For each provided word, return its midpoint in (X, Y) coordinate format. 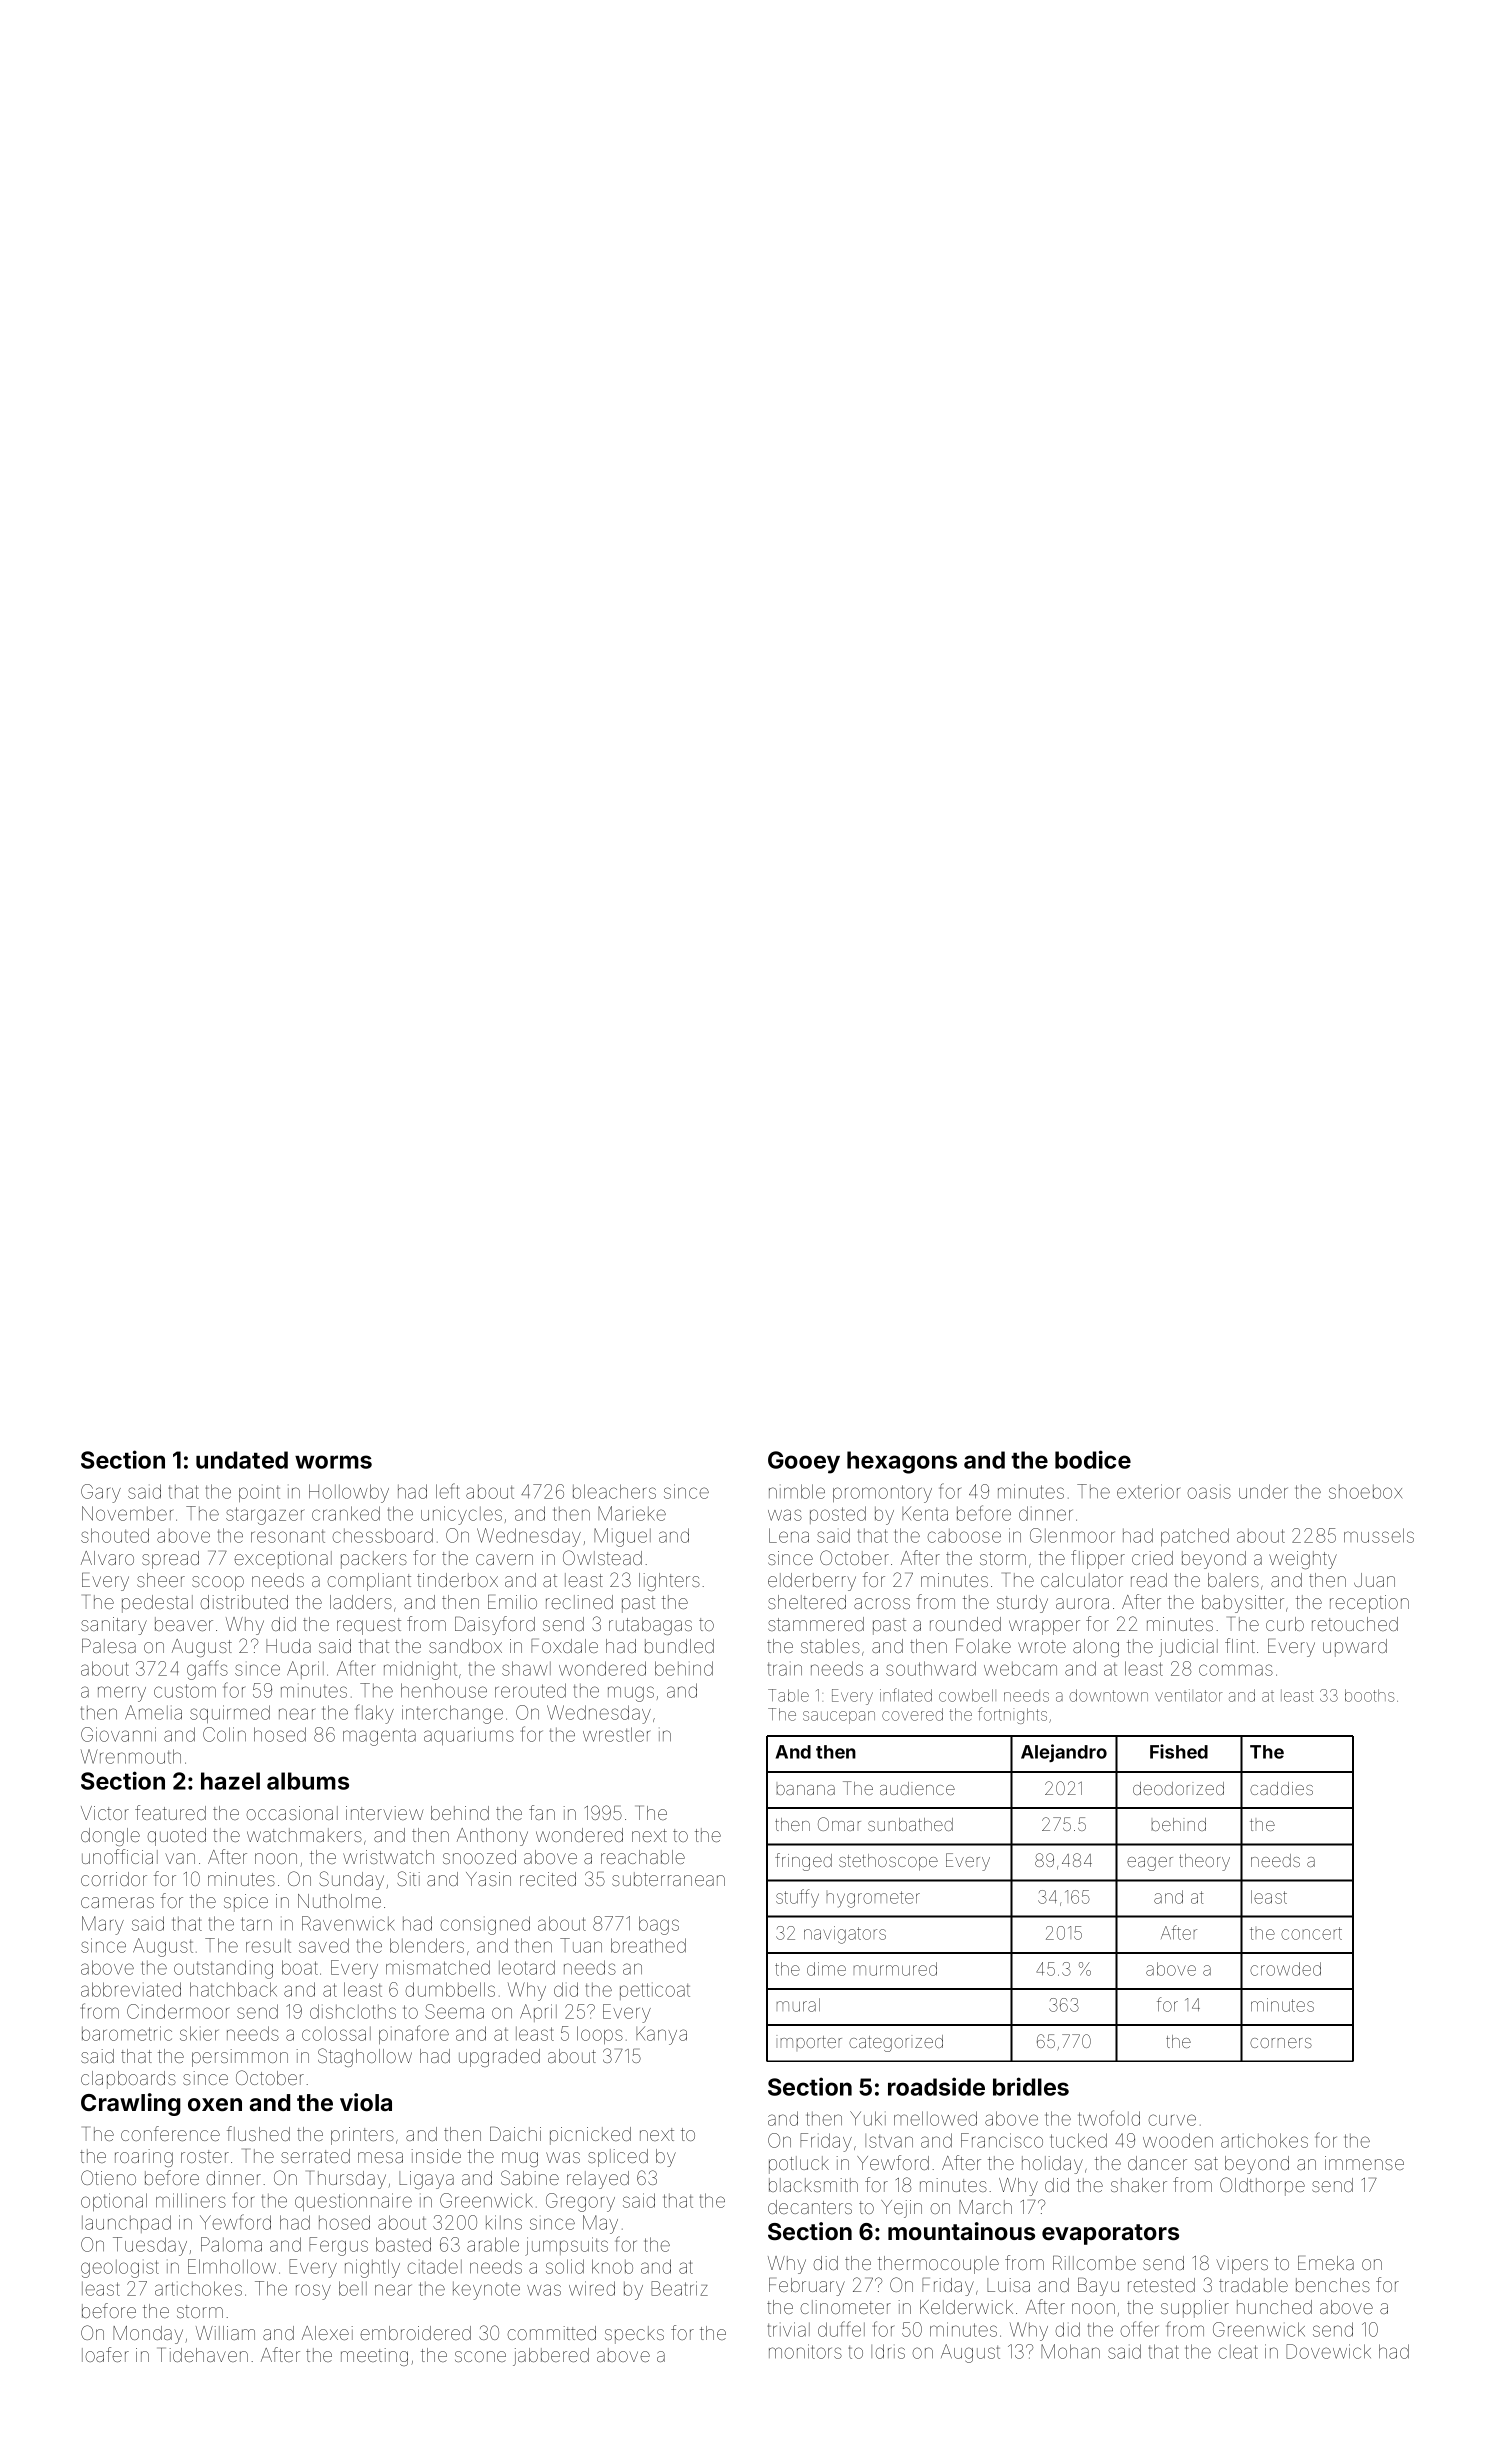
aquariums (469, 1736)
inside (436, 2156)
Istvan (889, 2141)
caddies (1281, 1788)
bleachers (614, 1491)
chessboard (382, 1535)
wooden (1178, 2140)
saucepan (839, 1717)
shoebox (1365, 1492)
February (807, 2287)
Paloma (231, 2244)
